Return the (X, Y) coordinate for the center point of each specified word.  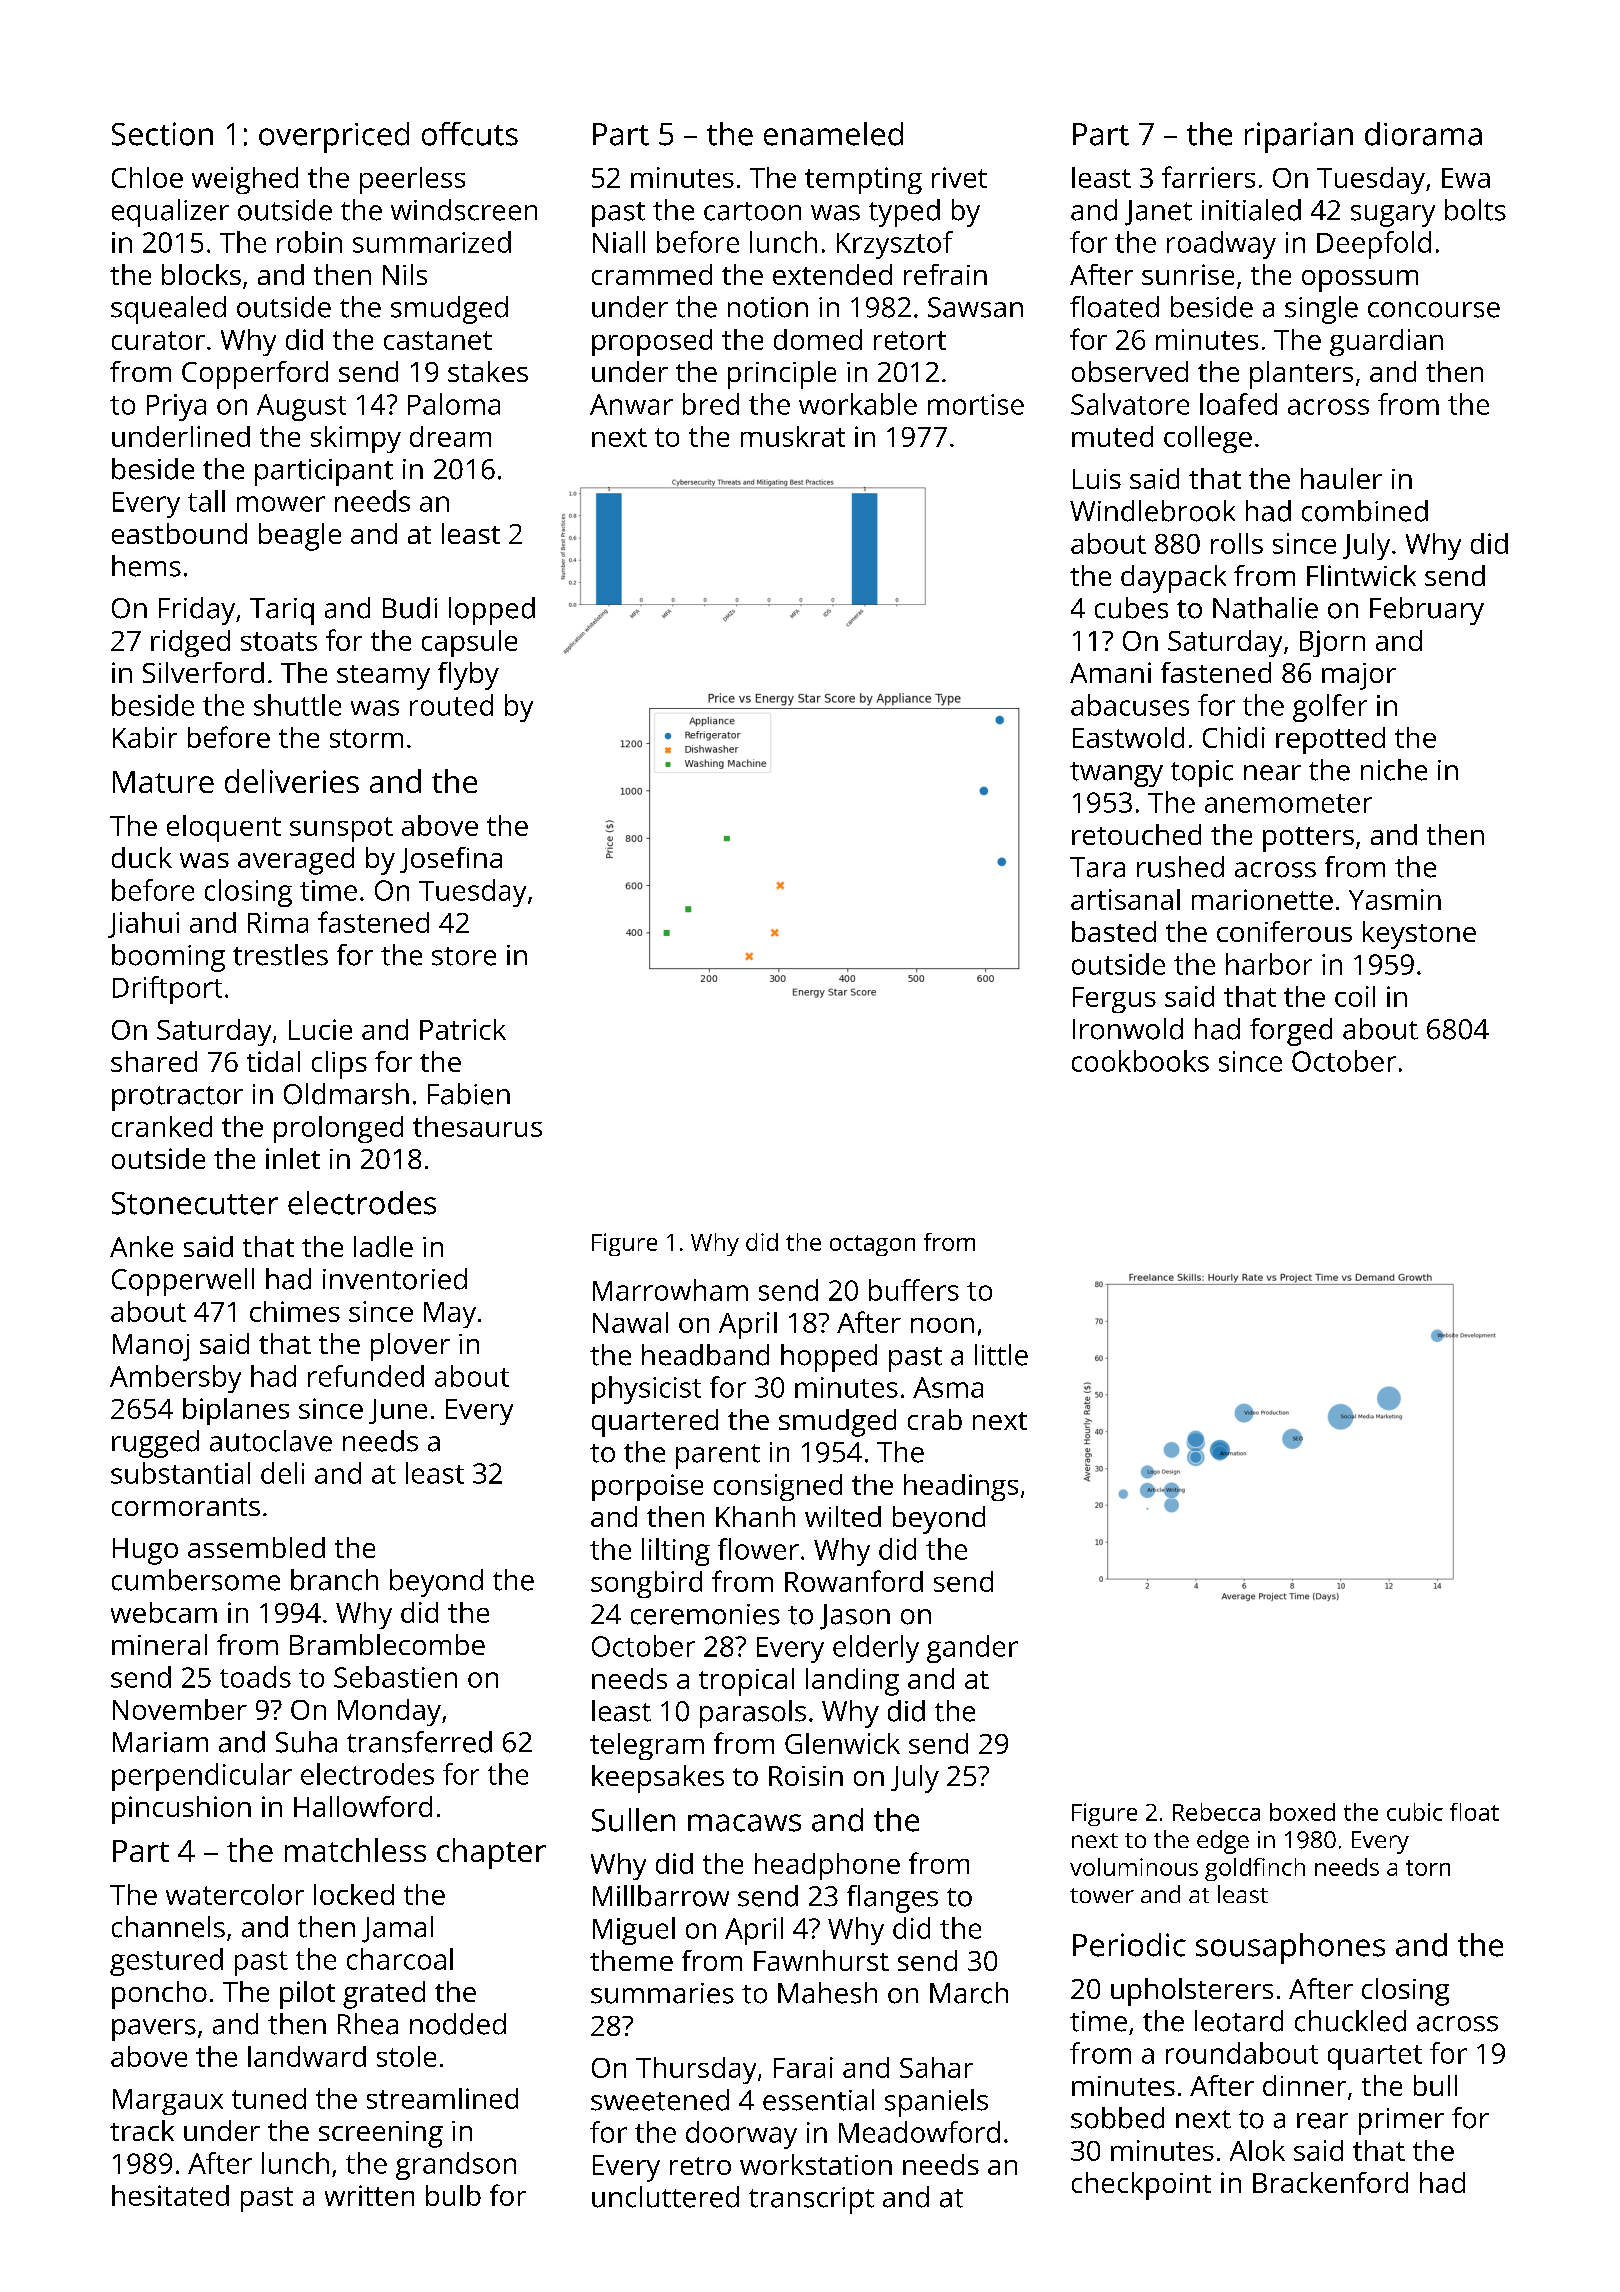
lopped (492, 611)
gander (972, 1649)
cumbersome (196, 1580)
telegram (647, 1746)
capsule (469, 643)
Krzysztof (895, 245)
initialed (1251, 210)
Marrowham (670, 1290)
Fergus (1114, 1000)
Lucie (320, 1029)
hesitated (170, 2195)
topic (1202, 773)
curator (158, 340)
